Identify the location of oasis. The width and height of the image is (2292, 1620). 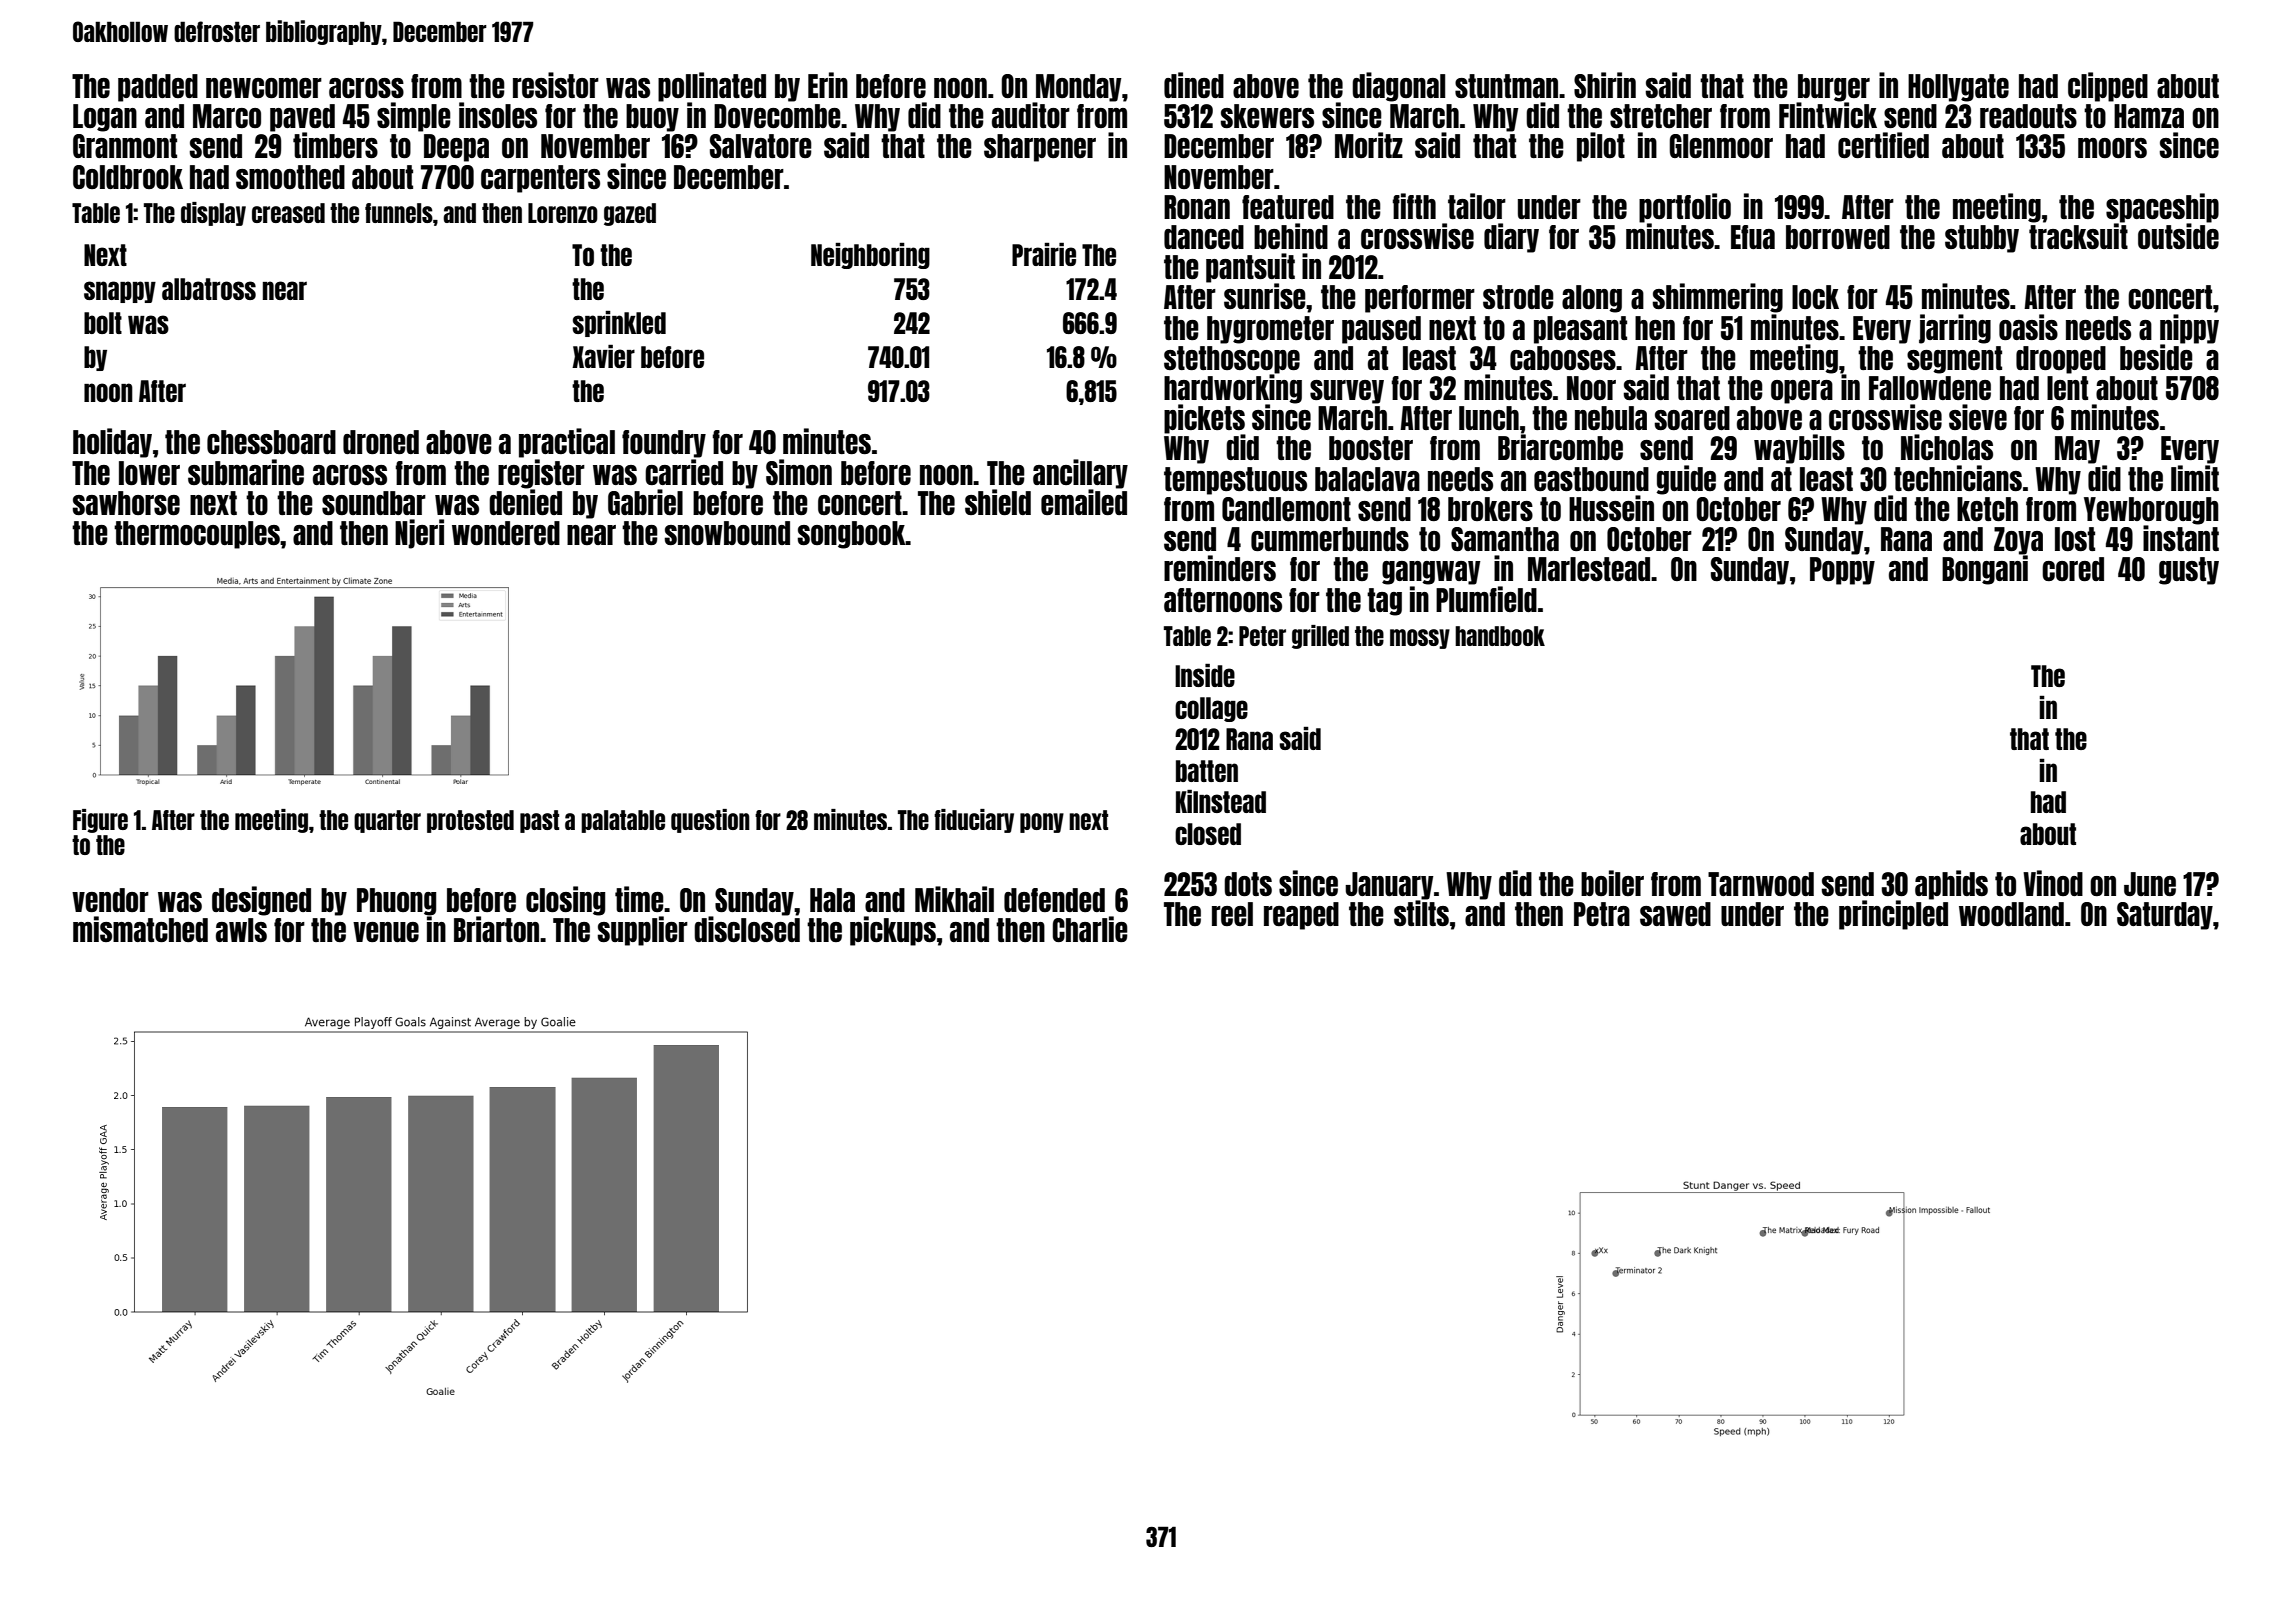
(2028, 327).
